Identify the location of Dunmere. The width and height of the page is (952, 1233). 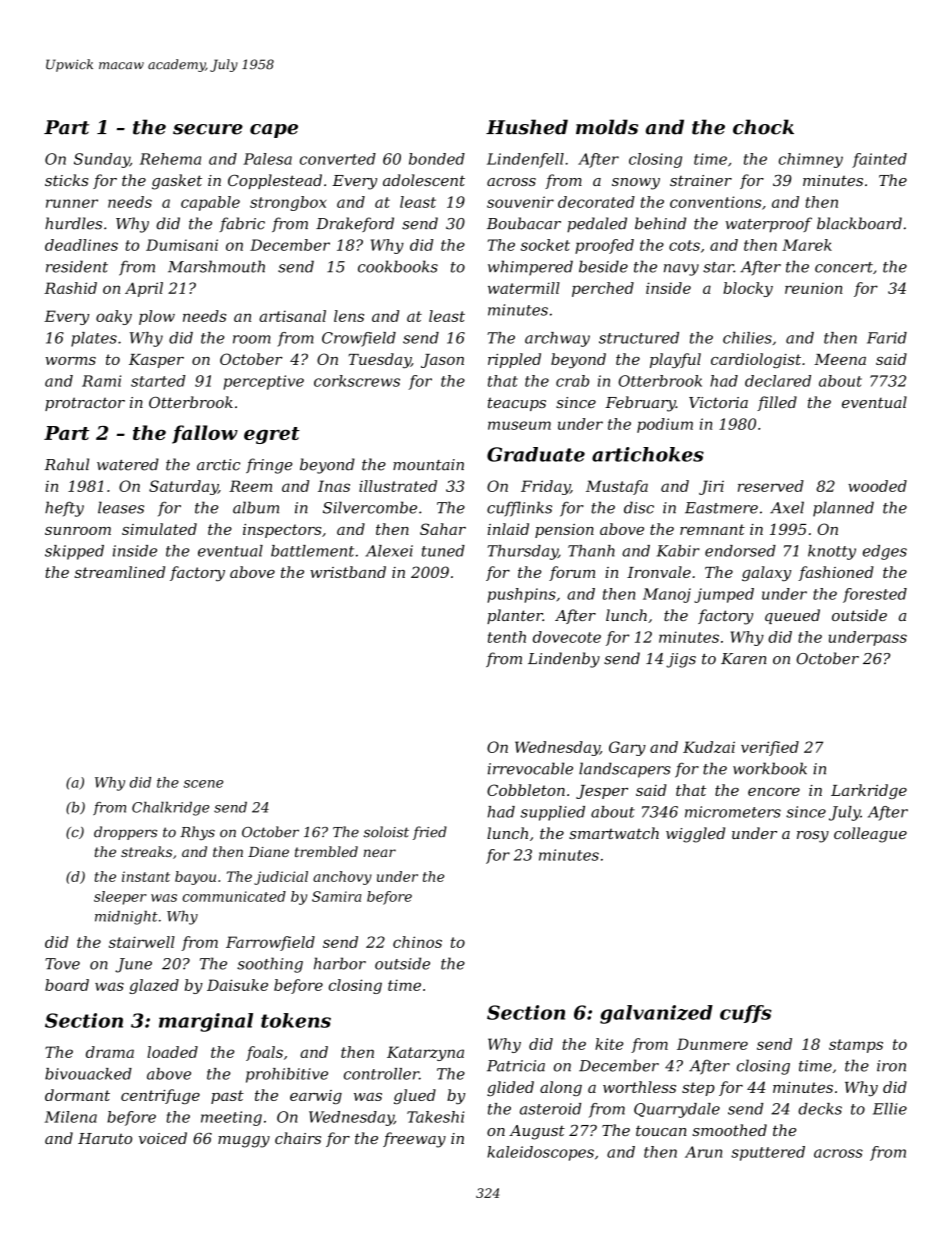
(712, 1044).
